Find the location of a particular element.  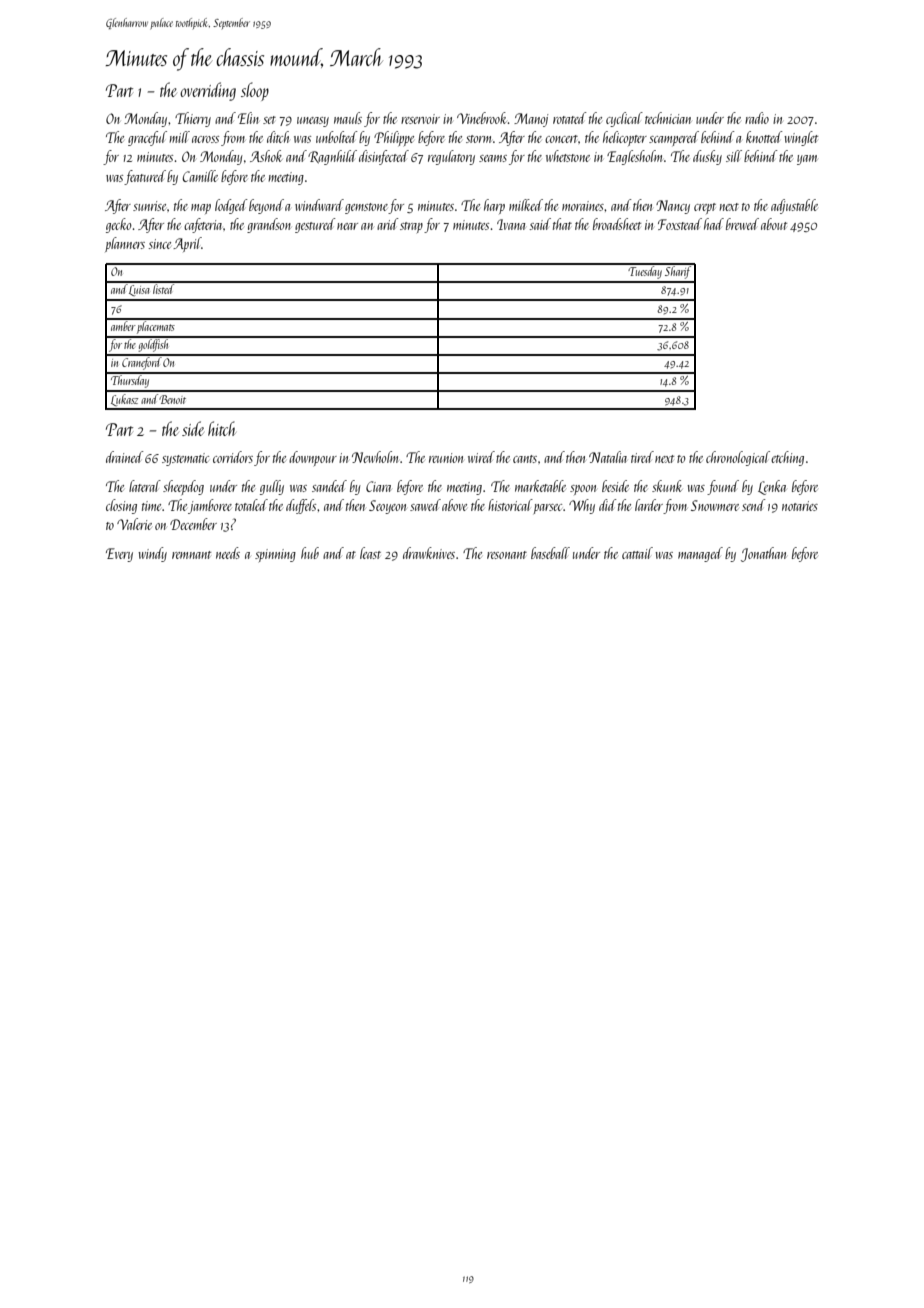

harp is located at coordinates (494, 206).
